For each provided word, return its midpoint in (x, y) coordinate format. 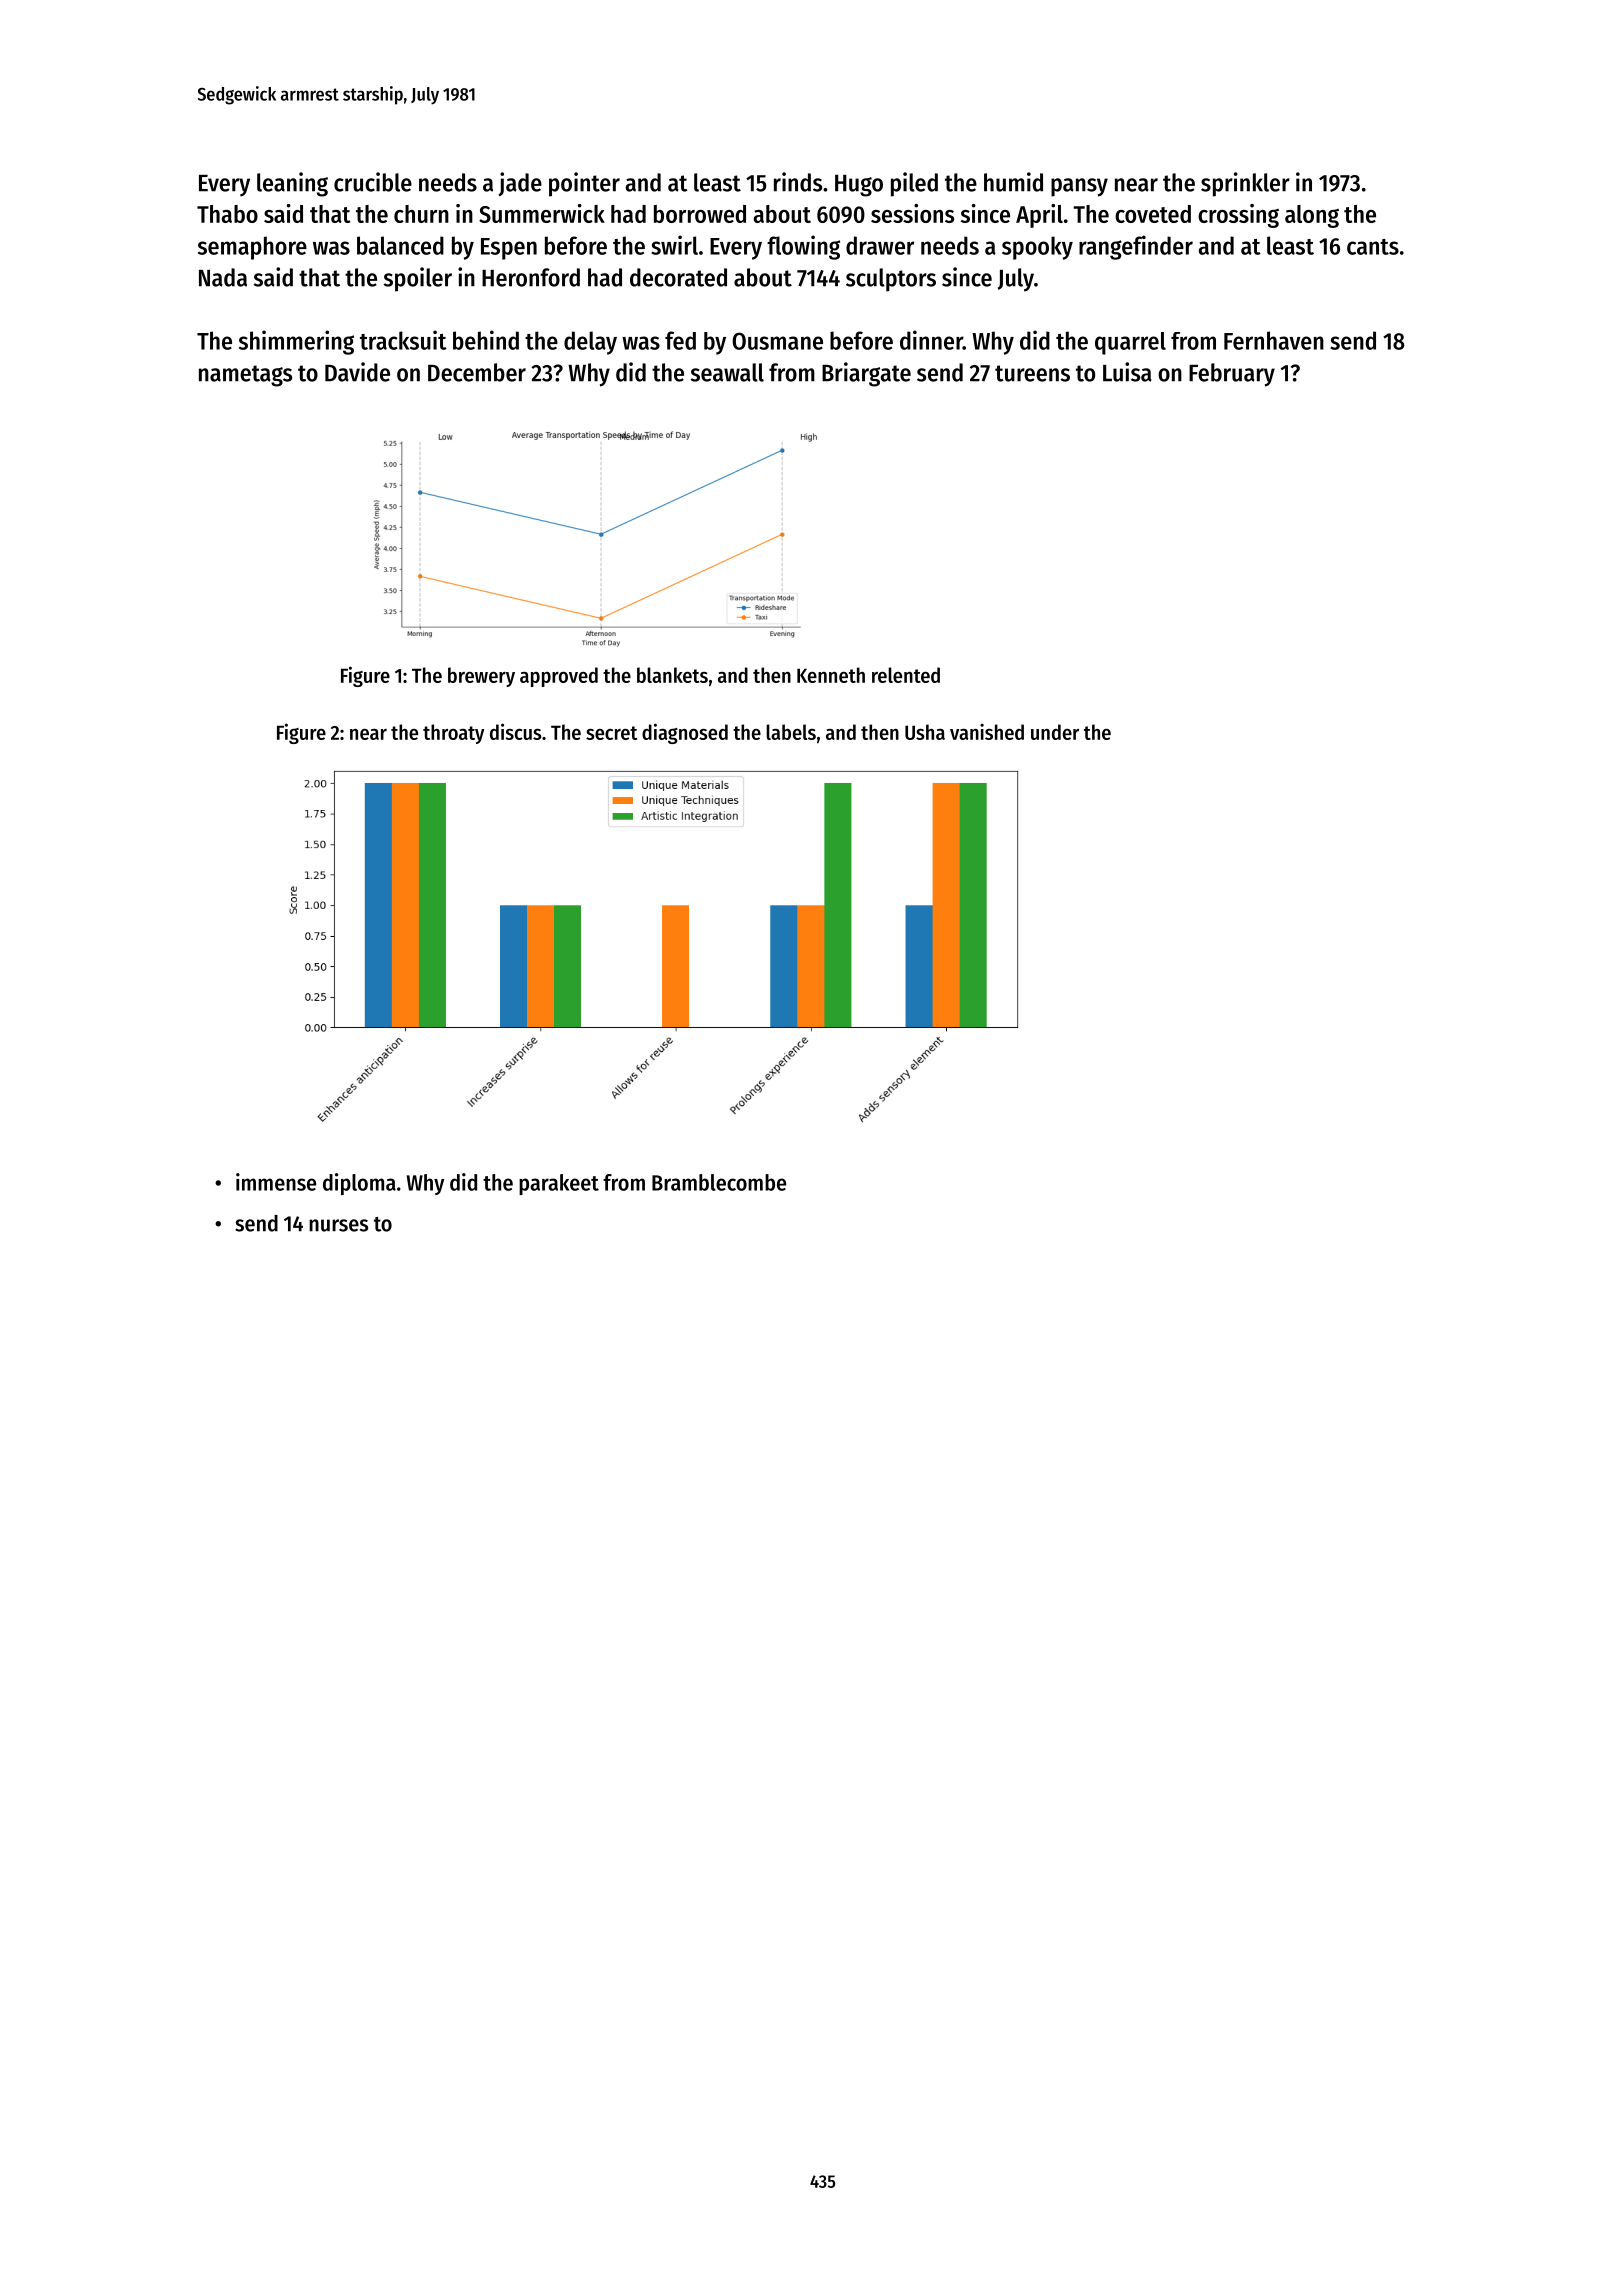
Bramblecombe (719, 1182)
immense (276, 1182)
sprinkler (1245, 184)
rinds (798, 182)
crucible (373, 182)
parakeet (559, 1184)
